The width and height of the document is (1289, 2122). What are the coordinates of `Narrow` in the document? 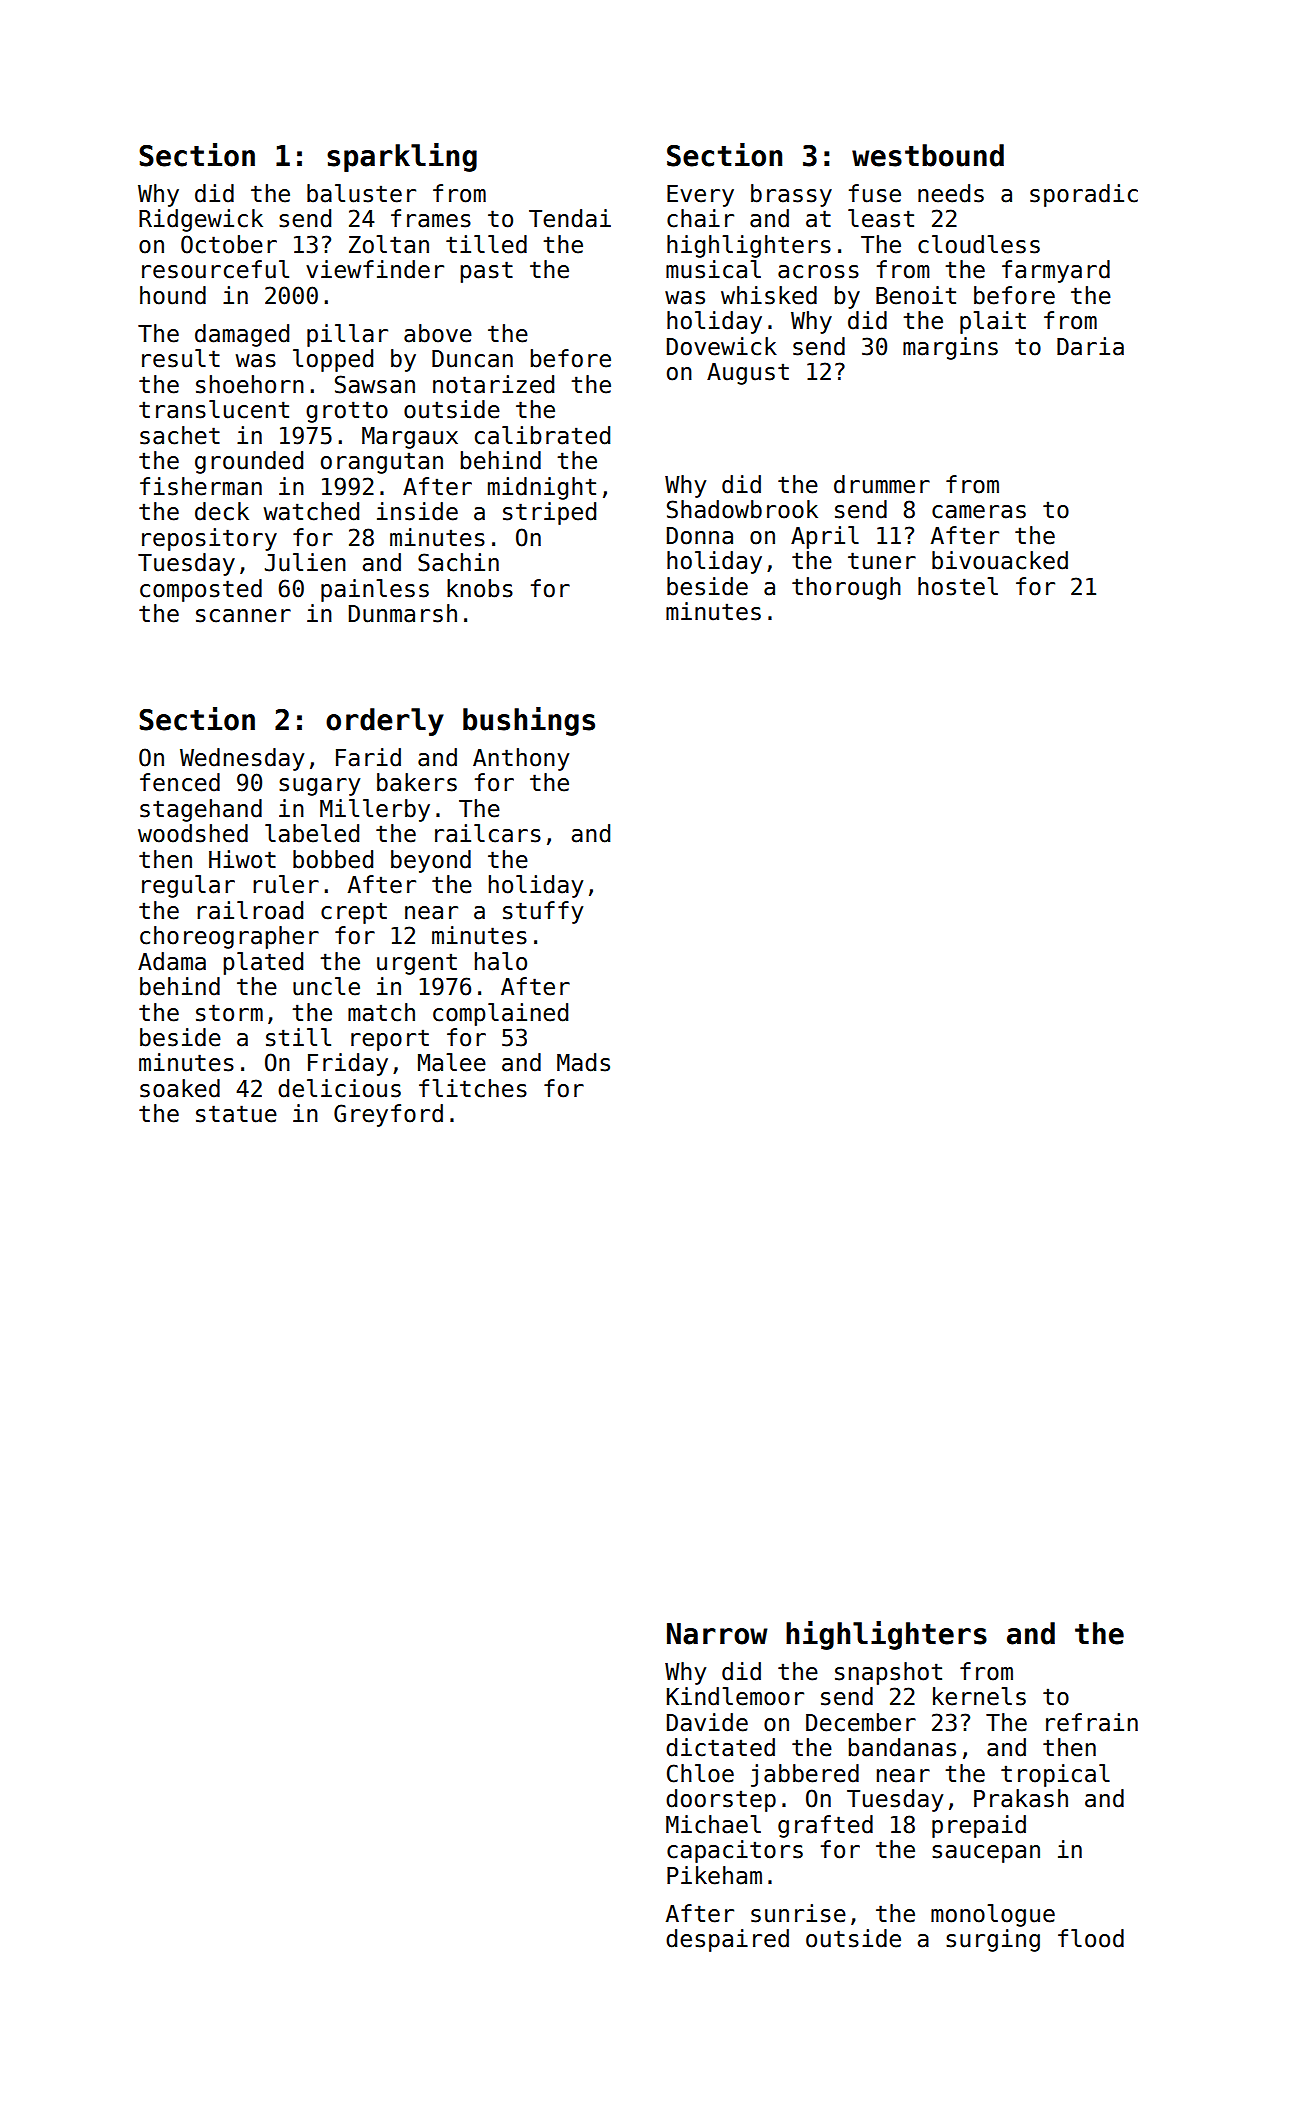 It's located at (717, 1634).
